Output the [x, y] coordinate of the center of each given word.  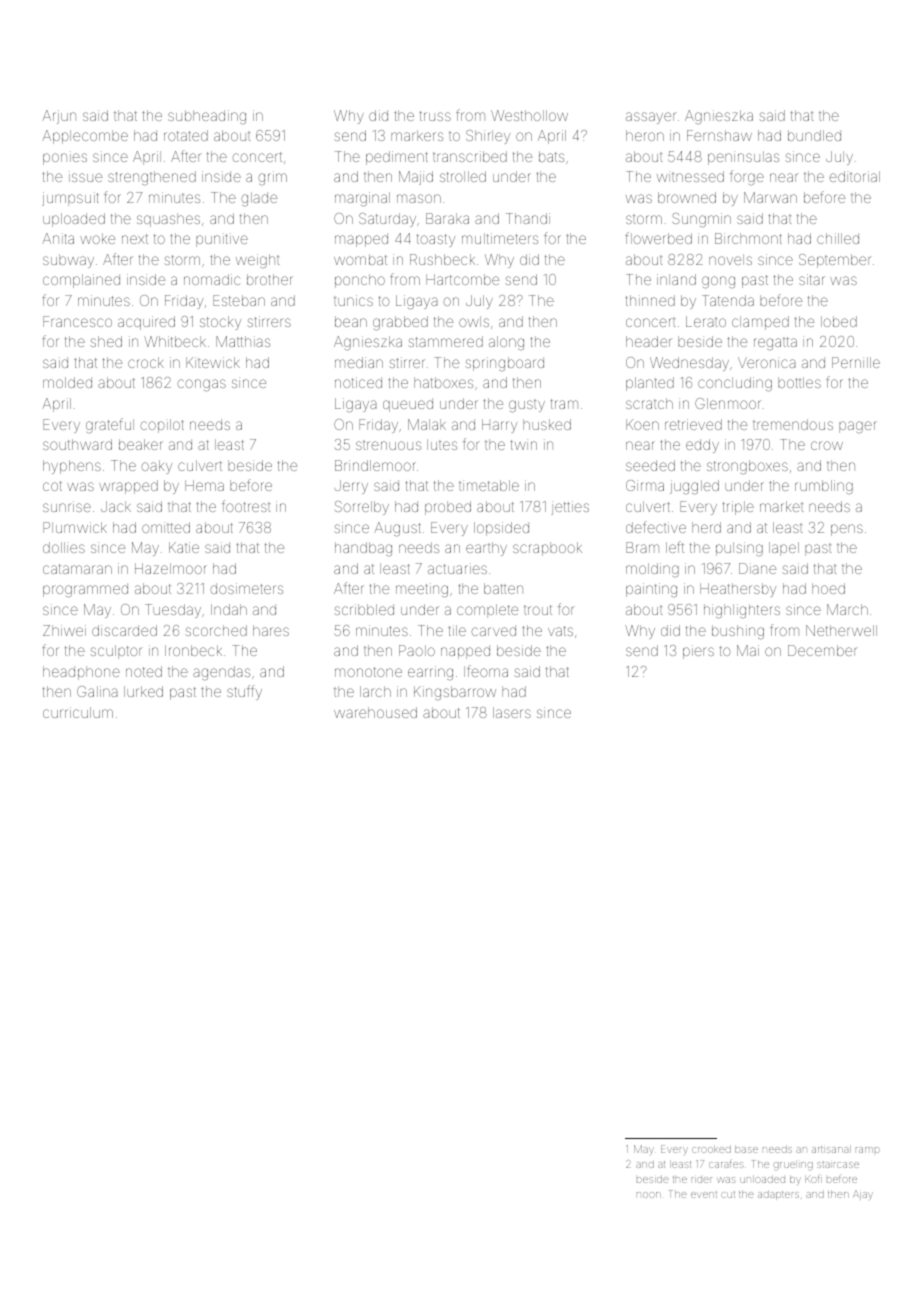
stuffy [244, 692]
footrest [246, 506]
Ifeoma [486, 671]
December [823, 650]
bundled [814, 135]
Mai [748, 650]
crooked [711, 1149]
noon [649, 1195]
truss [435, 116]
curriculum [78, 712]
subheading [207, 117]
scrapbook [547, 549]
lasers [512, 712]
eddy [702, 446]
